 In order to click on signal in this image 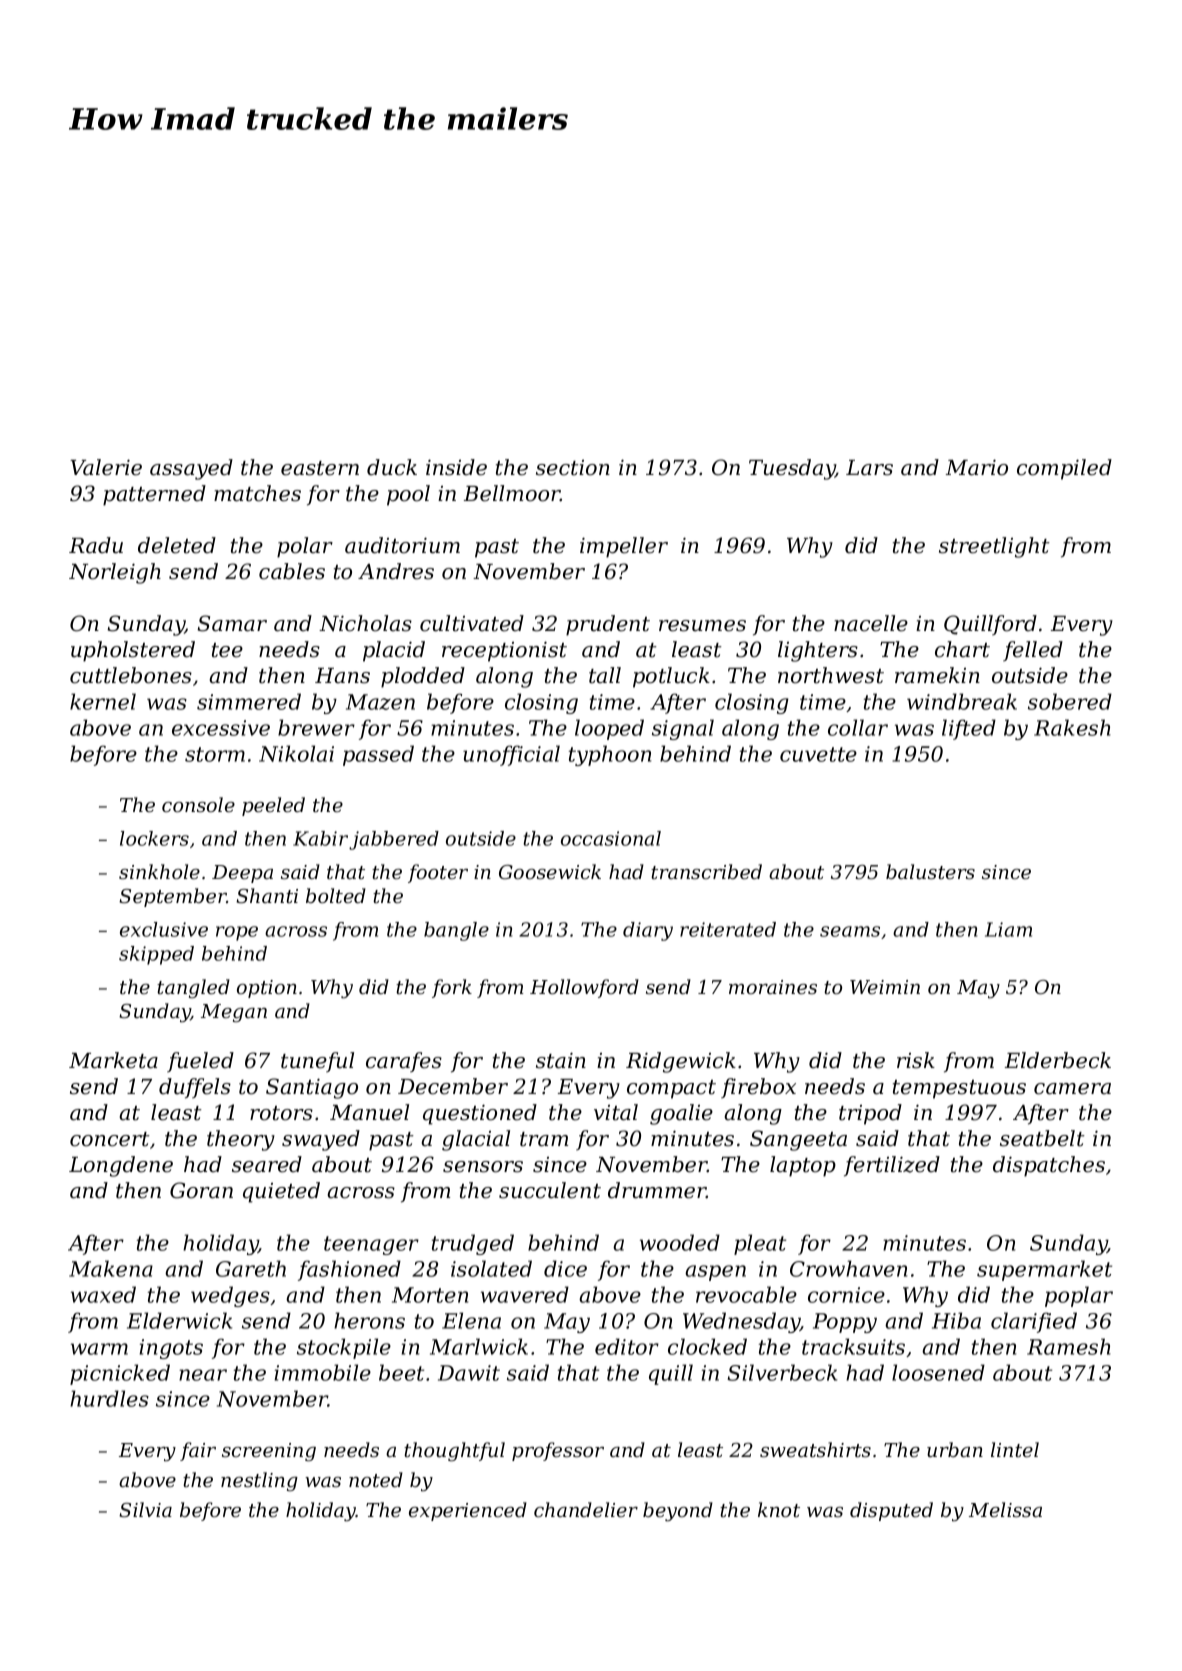, I will do `click(683, 729)`.
